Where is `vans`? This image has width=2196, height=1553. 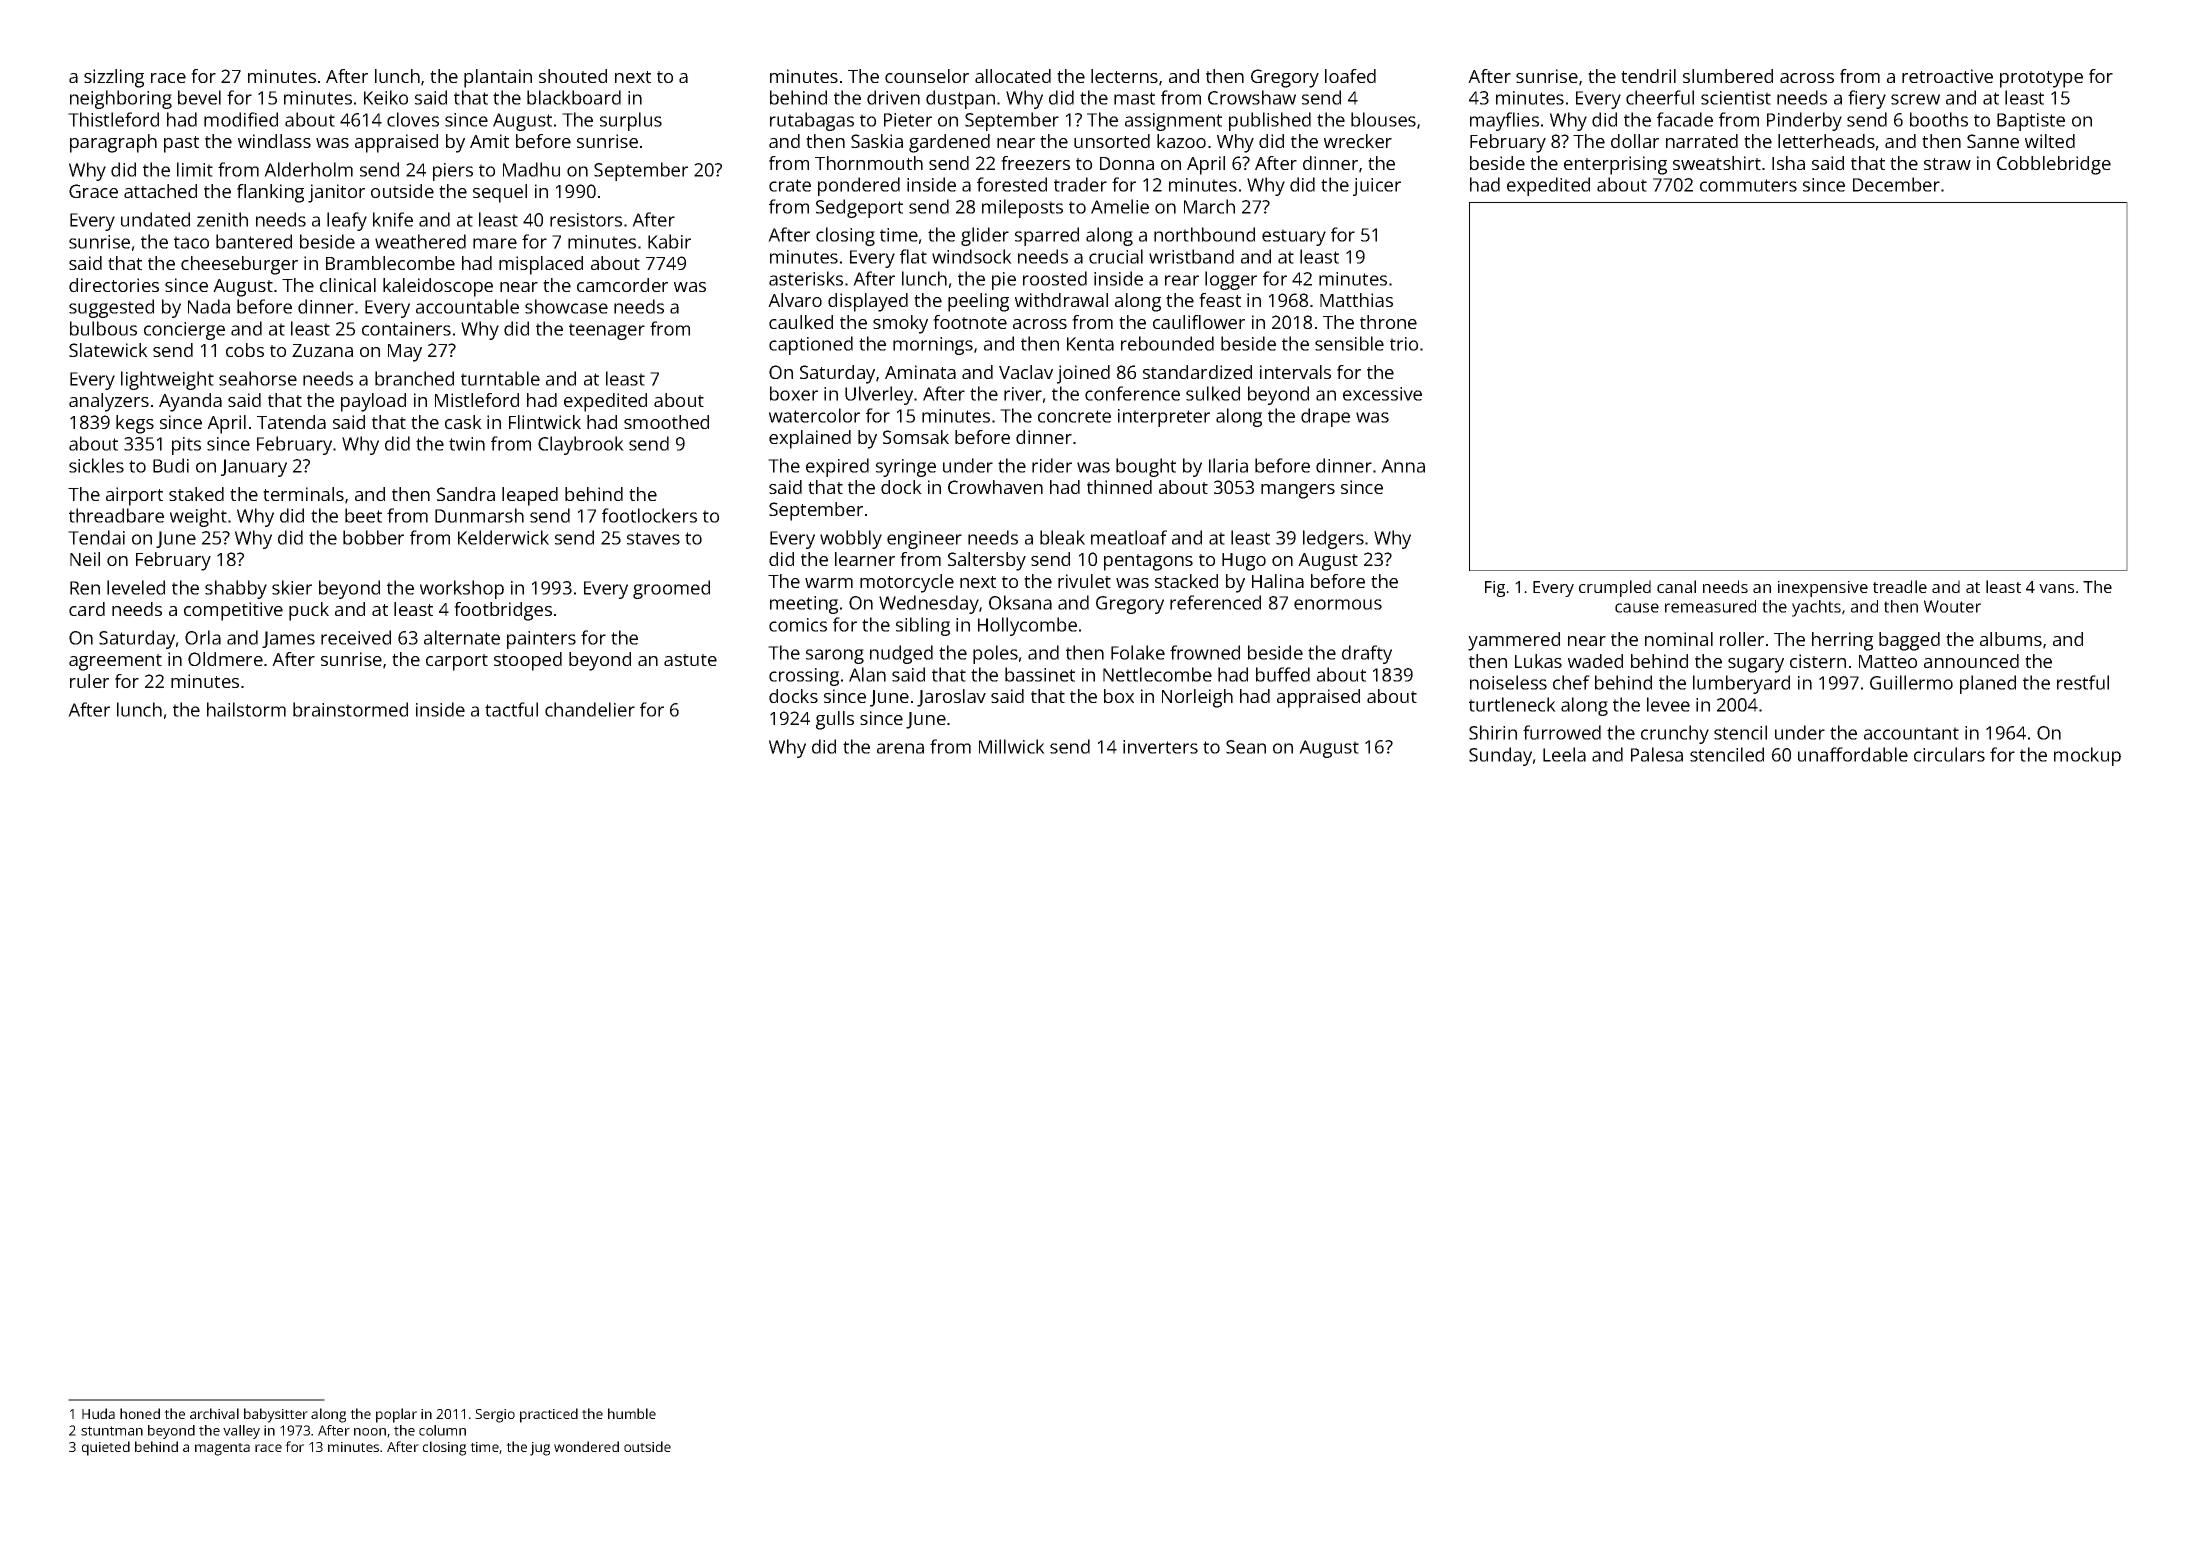 vans is located at coordinates (2056, 588).
